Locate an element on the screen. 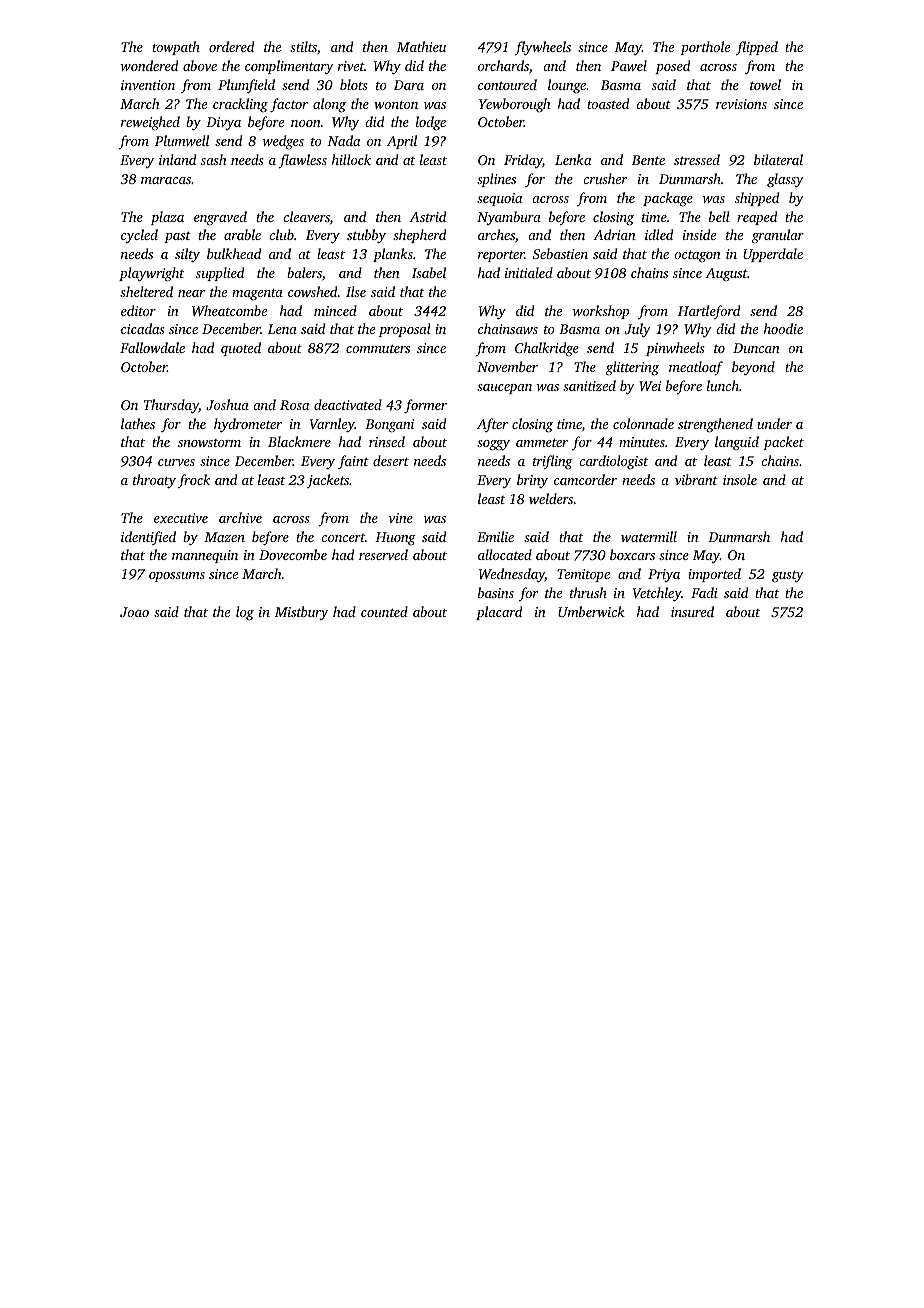 The width and height of the screenshot is (924, 1308). opossums is located at coordinates (177, 577).
